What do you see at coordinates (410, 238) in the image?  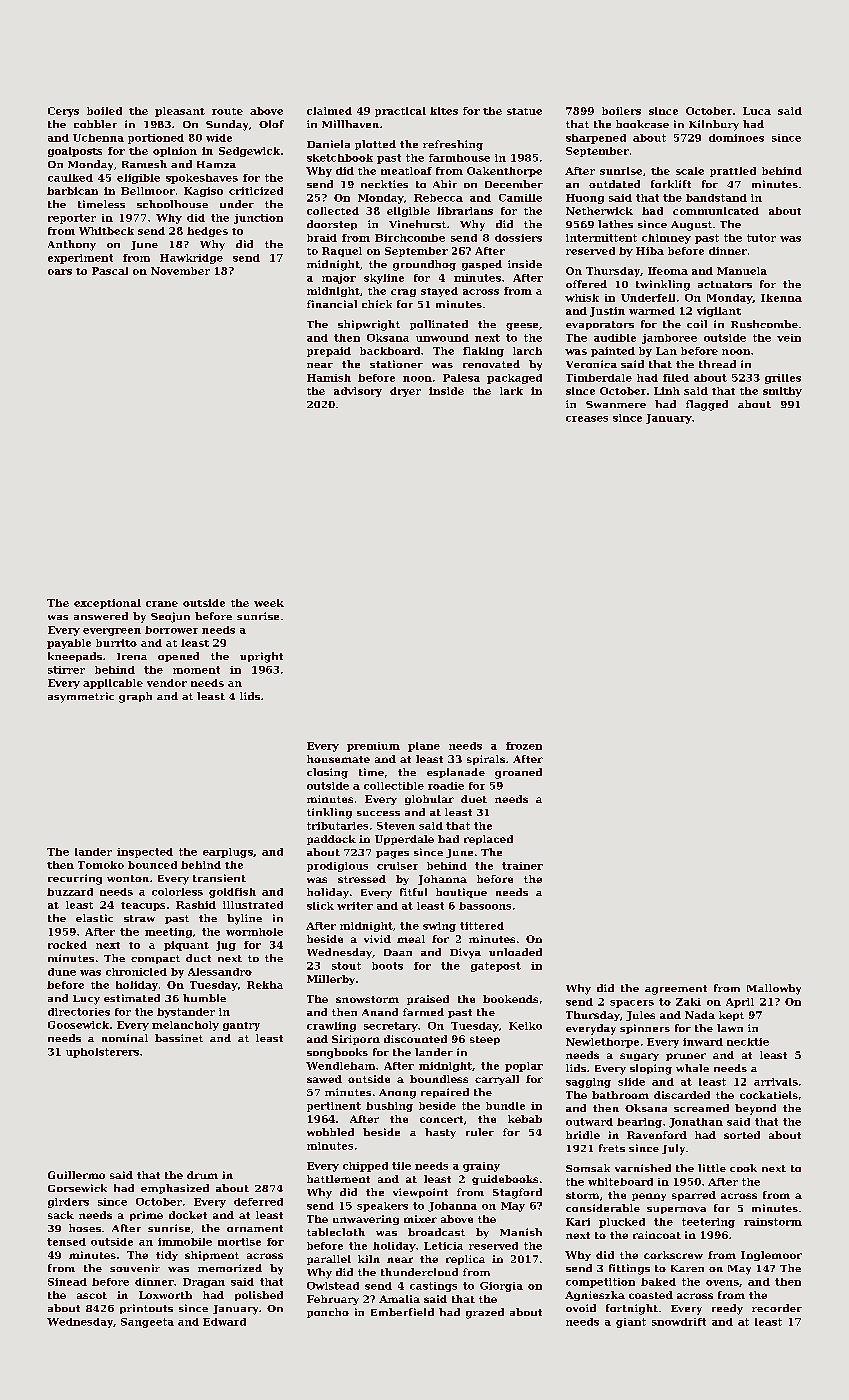 I see `Birchcombe` at bounding box center [410, 238].
